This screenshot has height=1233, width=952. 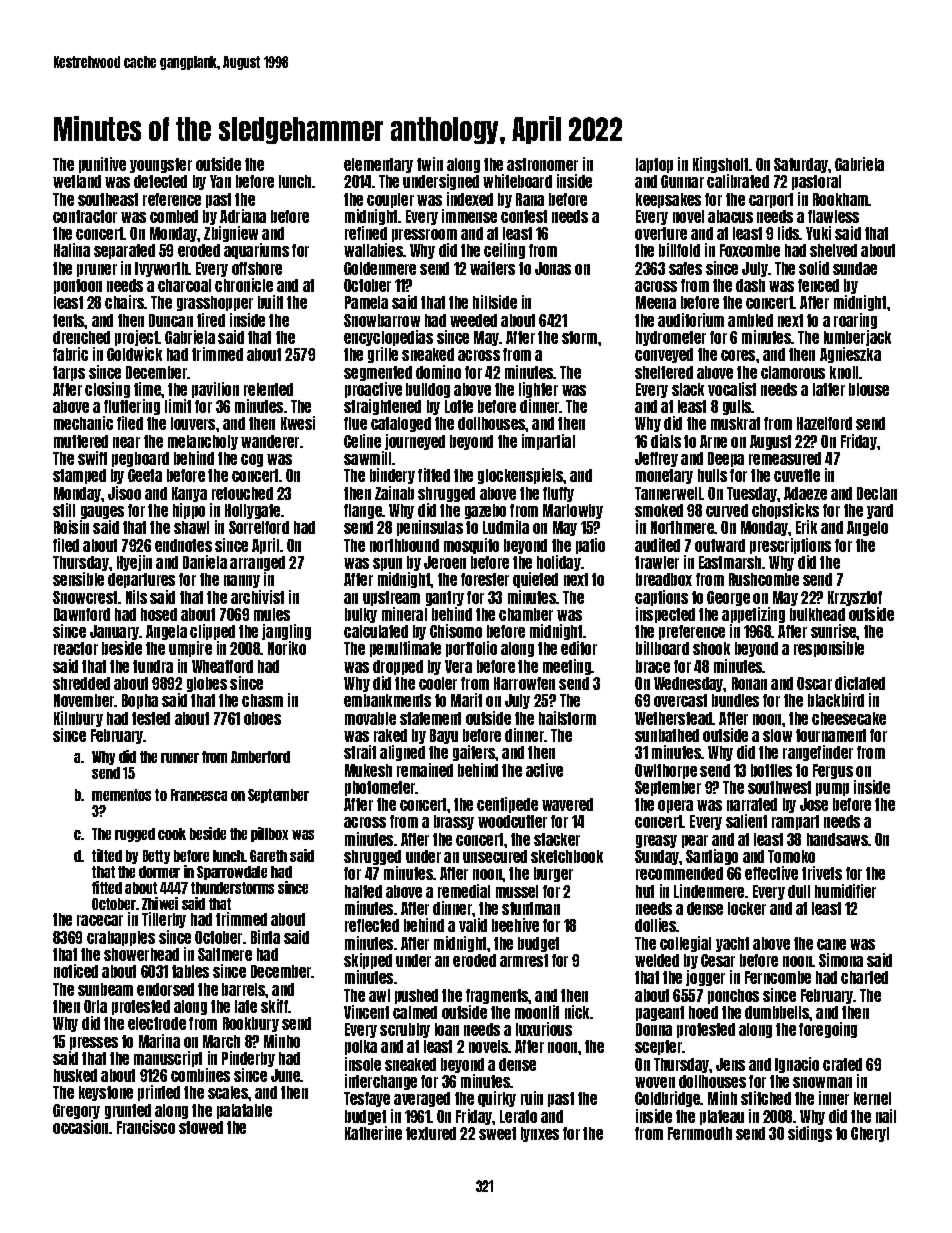 I want to click on stowed, so click(x=201, y=1127).
